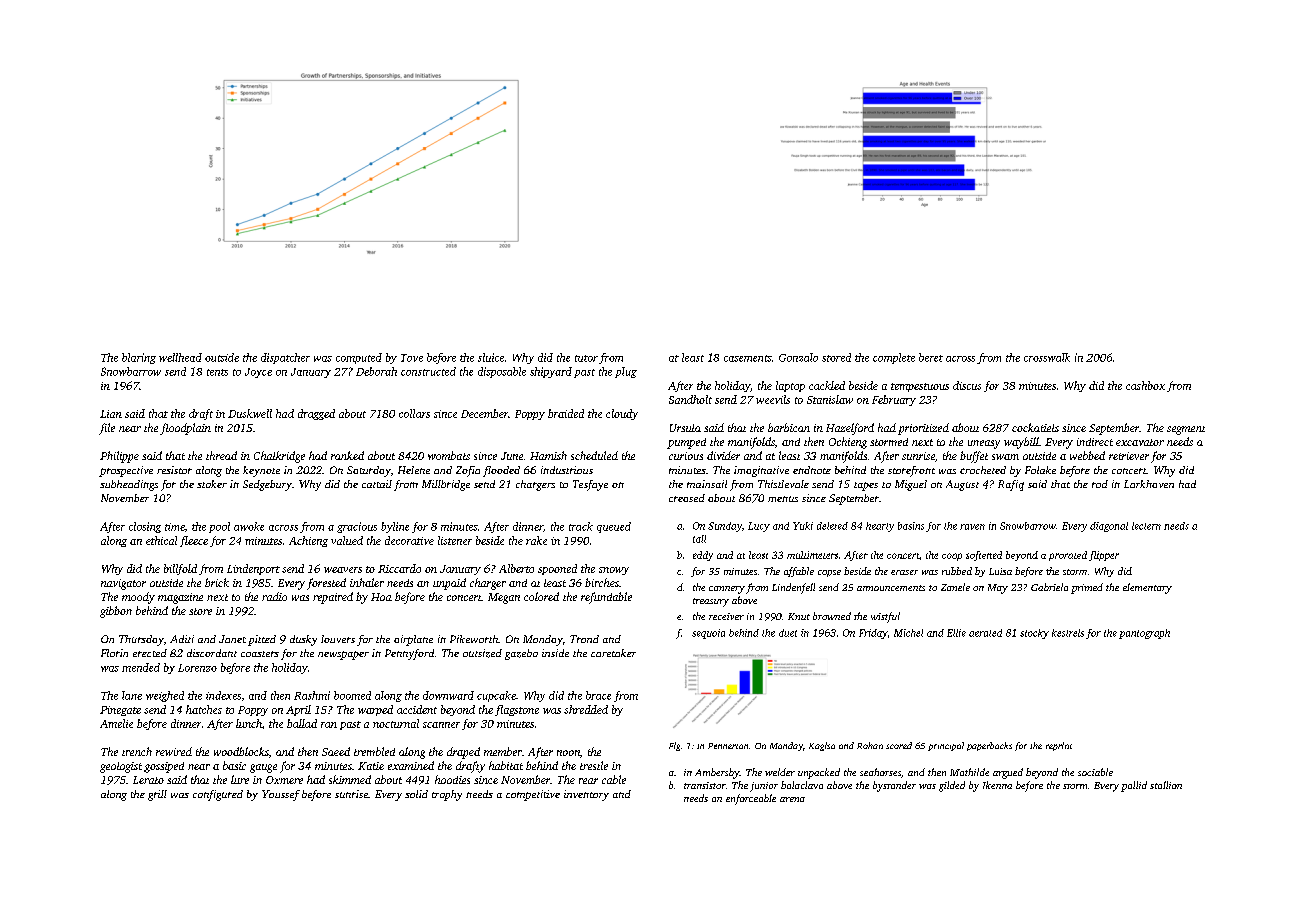 This screenshot has width=1308, height=924. Describe the element at coordinates (316, 414) in the screenshot. I see `dragged` at that location.
